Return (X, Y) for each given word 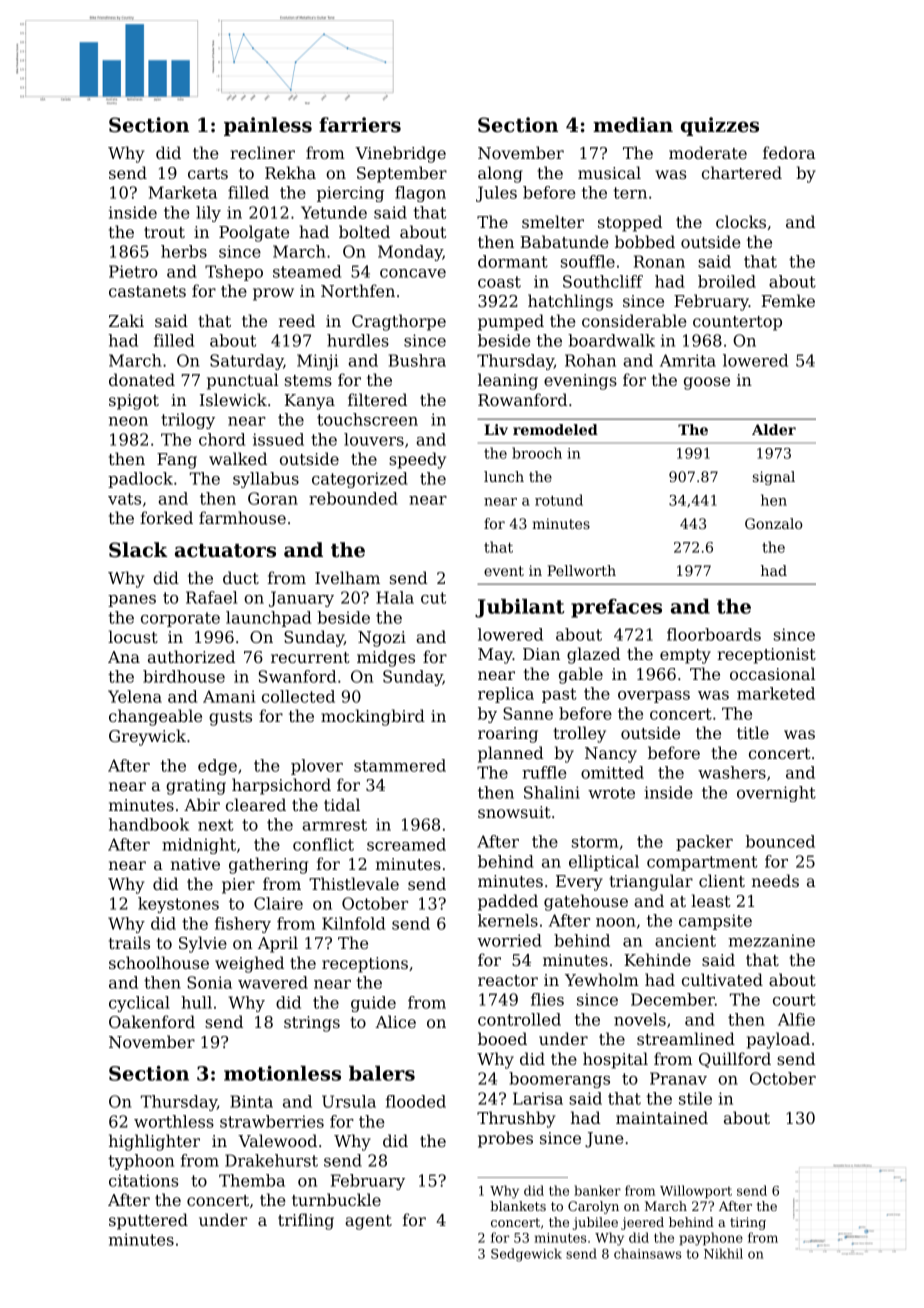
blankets (518, 1206)
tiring (748, 1223)
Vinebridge (400, 154)
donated (142, 379)
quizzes (720, 126)
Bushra (417, 360)
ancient (685, 940)
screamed (406, 844)
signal (774, 478)
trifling (306, 1221)
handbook (149, 824)
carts (208, 173)
